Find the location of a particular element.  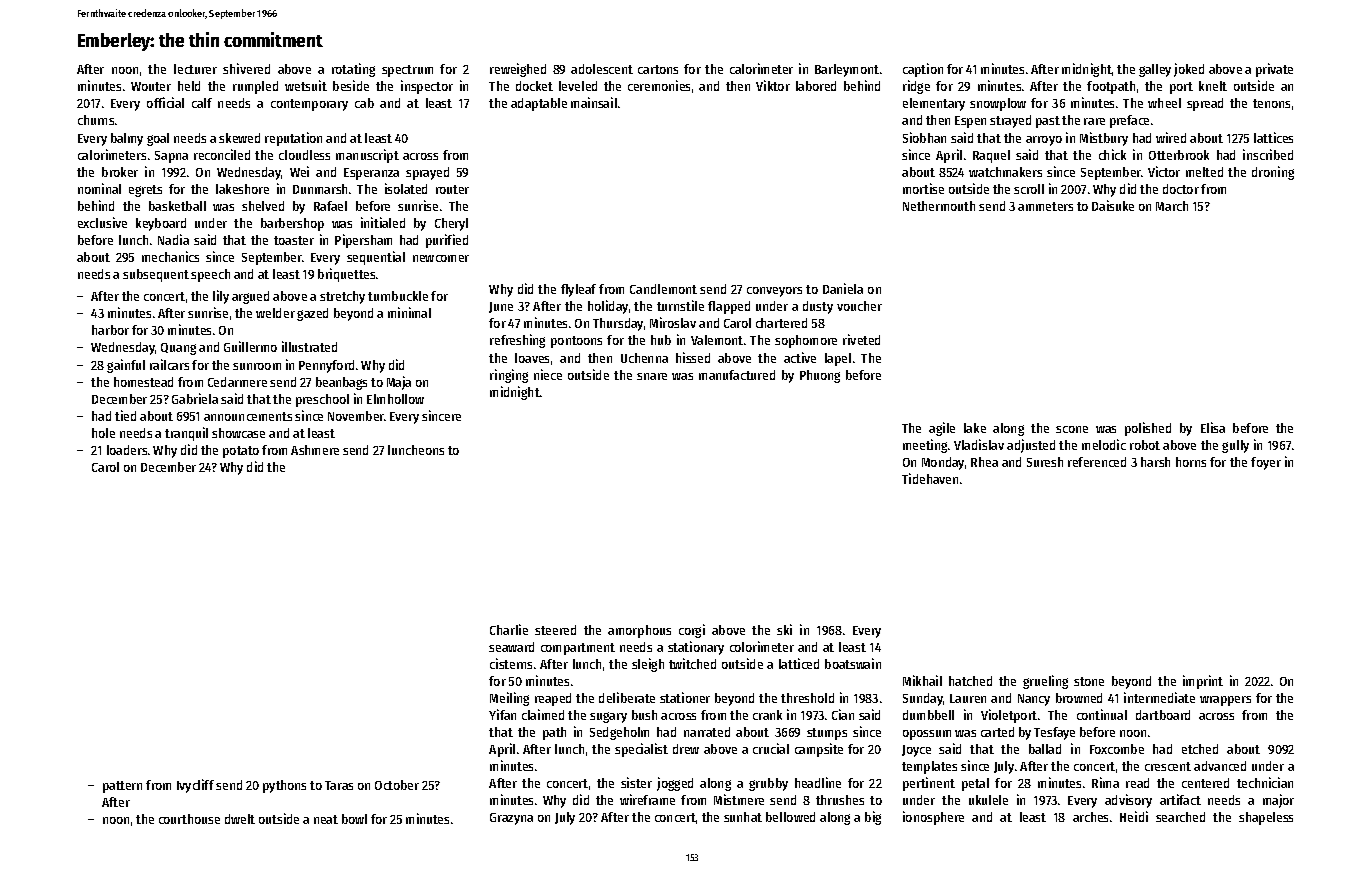

Ashmere is located at coordinates (315, 450).
